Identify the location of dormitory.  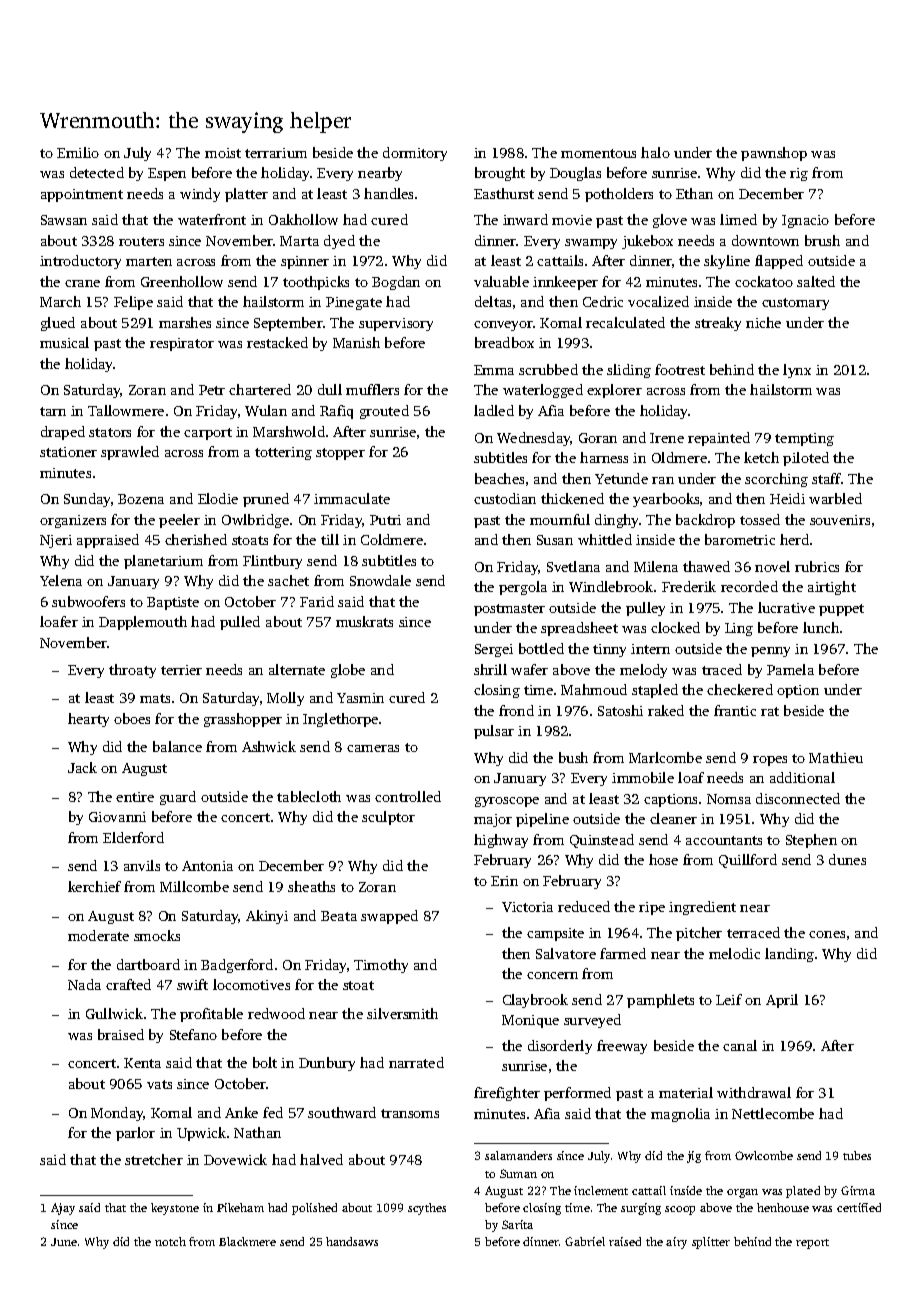
(415, 154).
